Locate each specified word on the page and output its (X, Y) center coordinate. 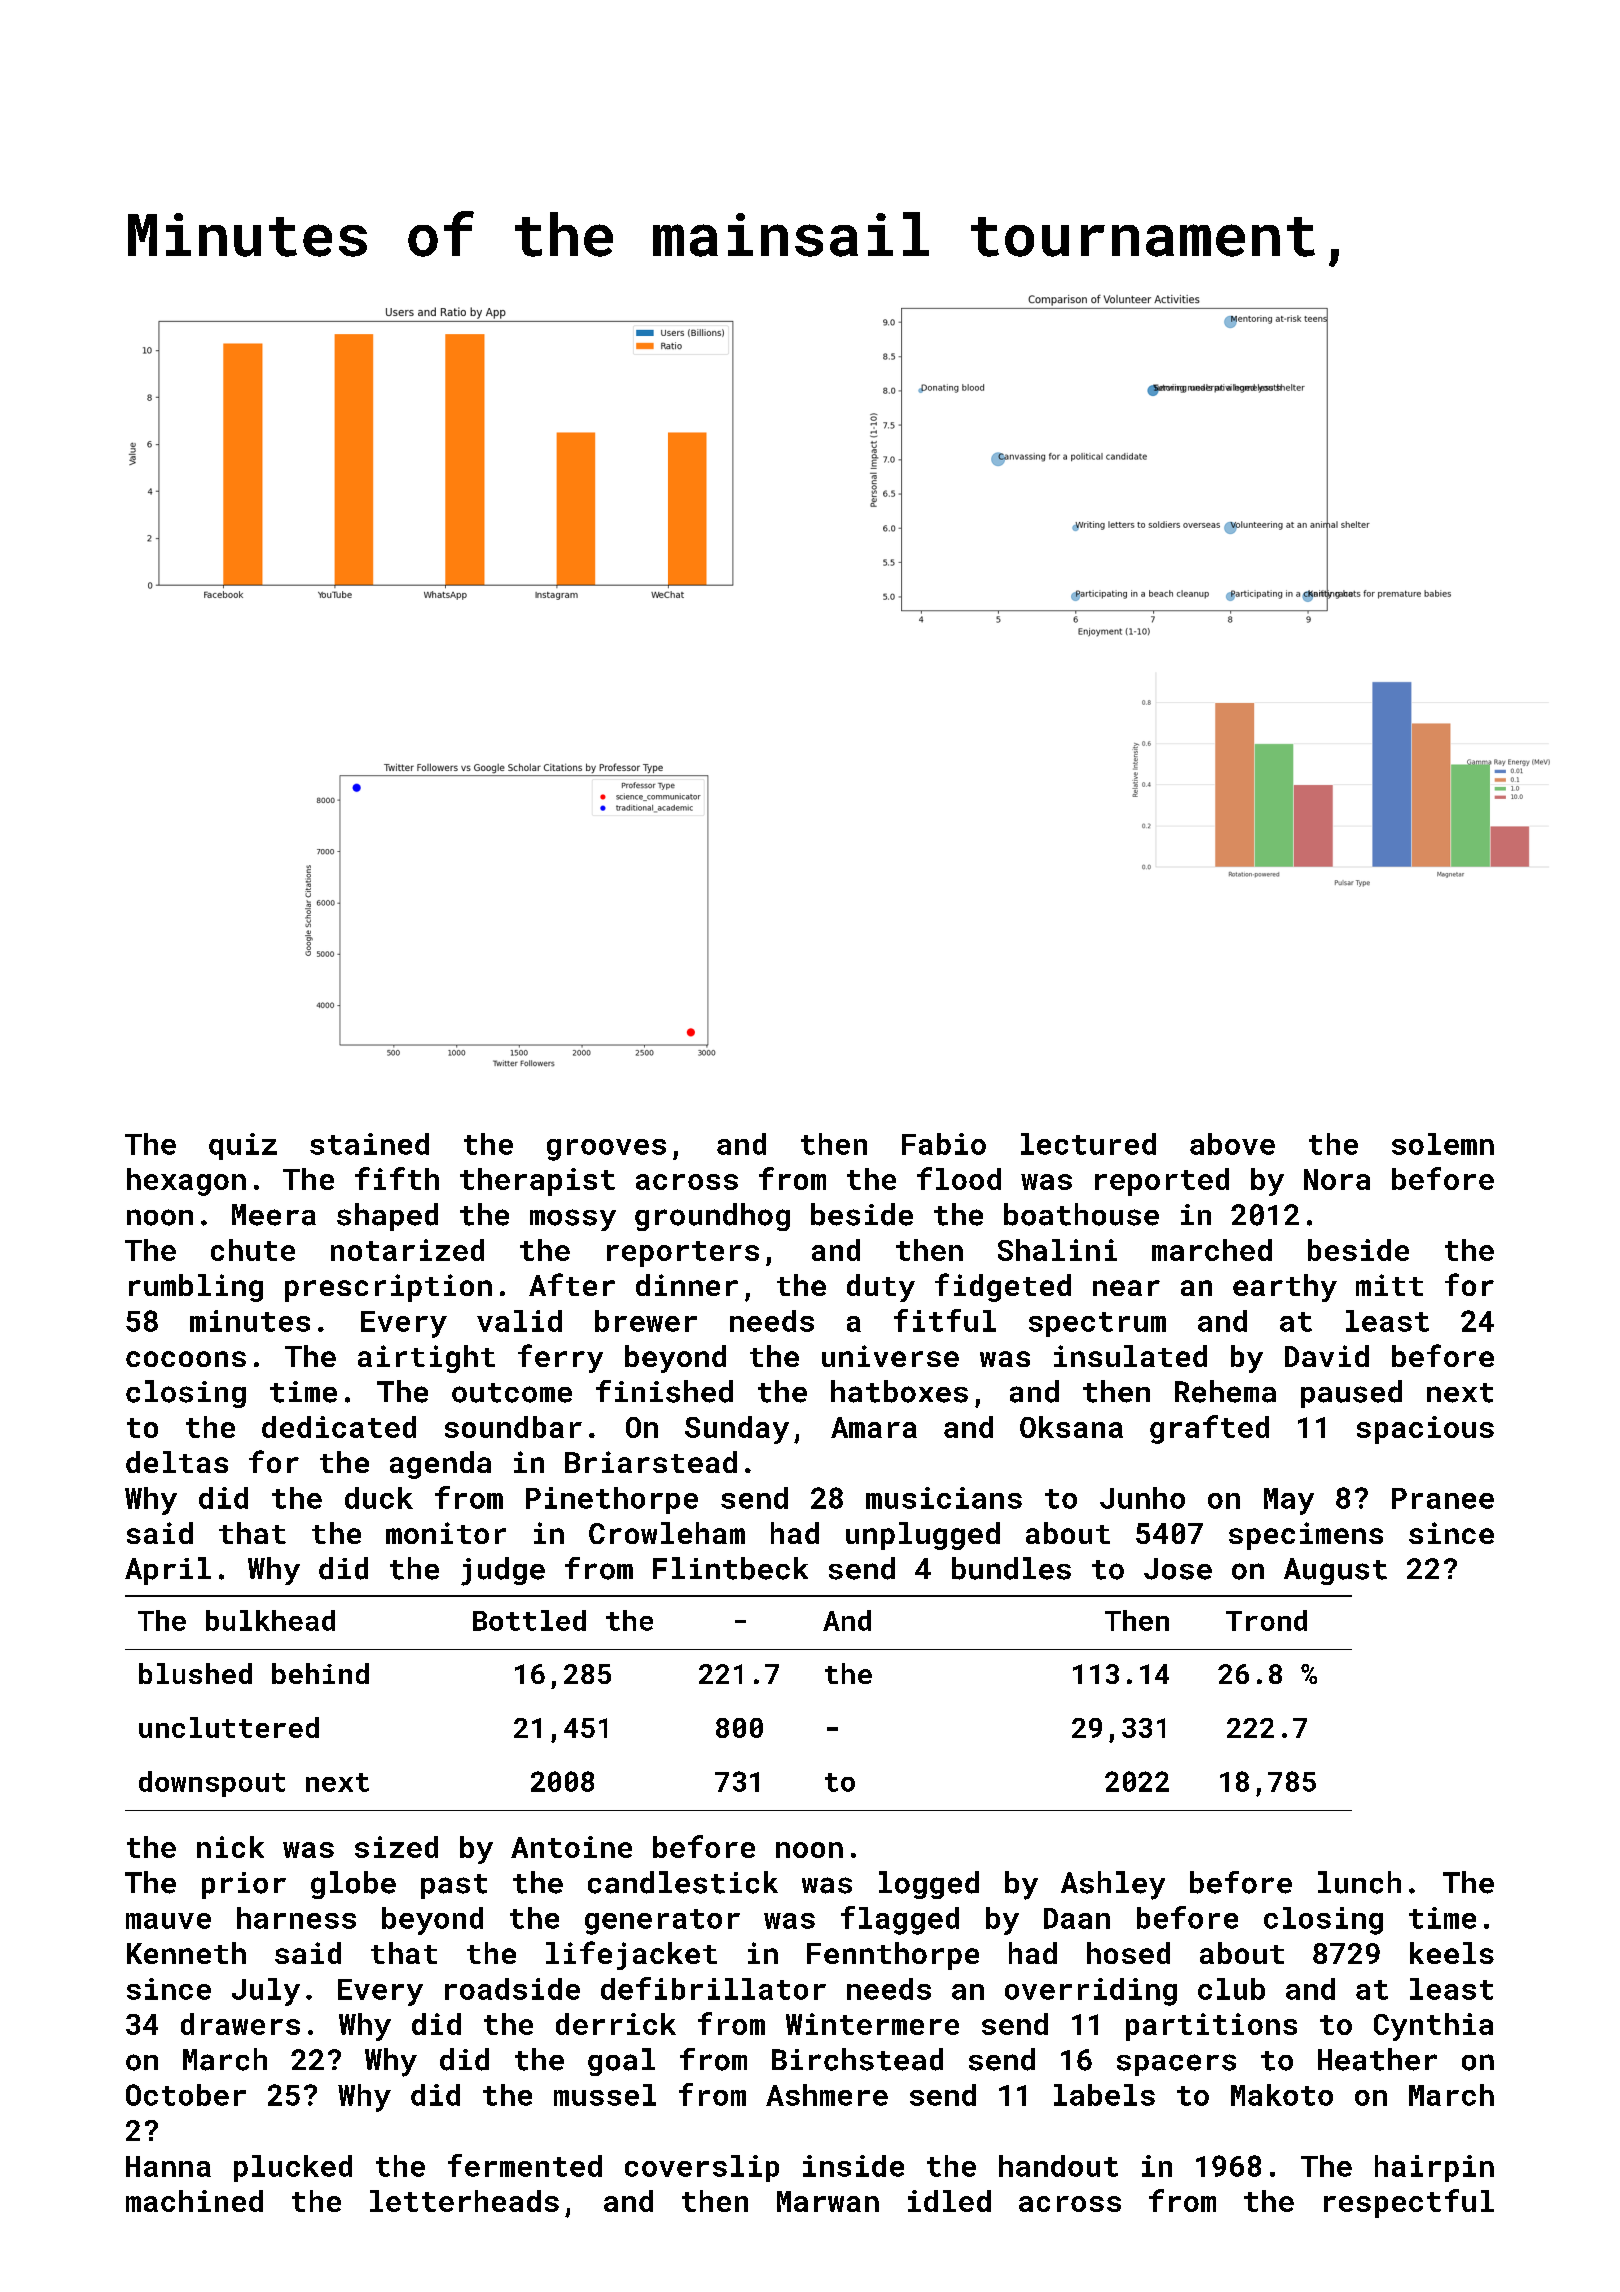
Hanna (168, 2166)
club (1231, 1989)
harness (296, 1918)
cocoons (186, 1359)
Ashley (1113, 1885)
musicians (944, 1498)
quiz (243, 1146)
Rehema (1225, 1391)
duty (881, 1288)
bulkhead (270, 1620)
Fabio (944, 1144)
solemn (1443, 1144)
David (1327, 1356)
